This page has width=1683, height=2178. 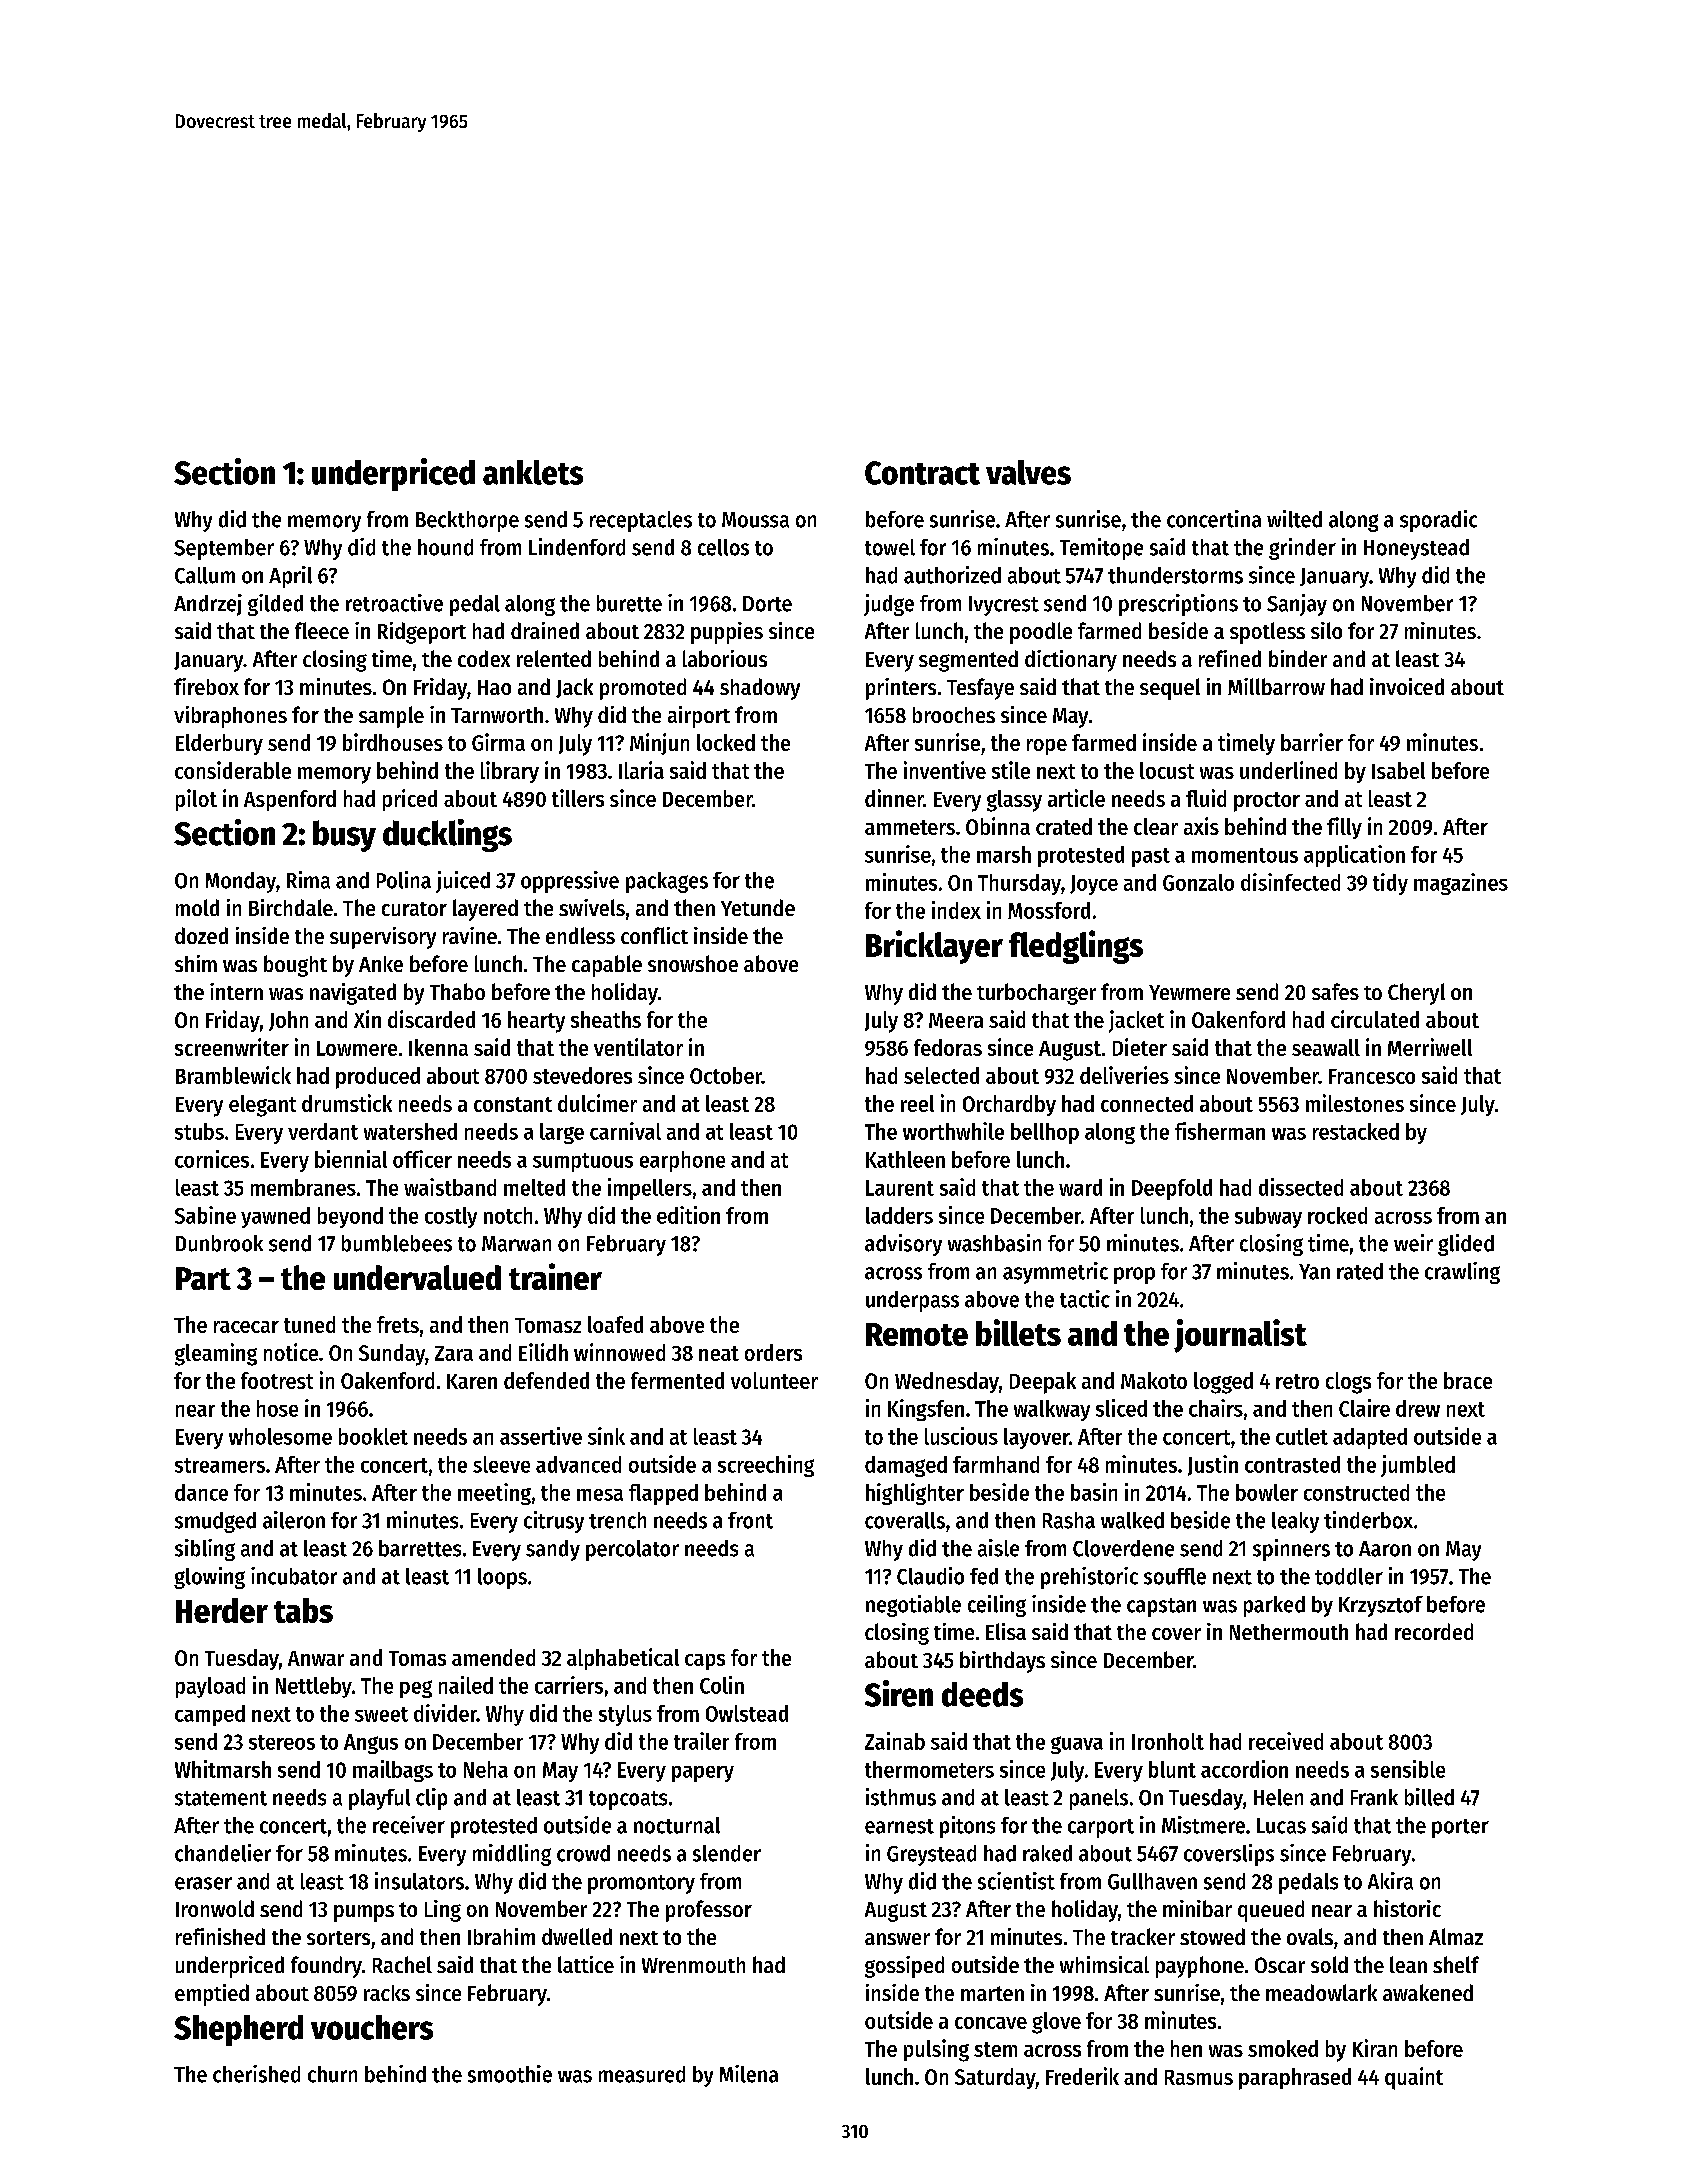 What do you see at coordinates (623, 1659) in the page?
I see `alphabetical` at bounding box center [623, 1659].
